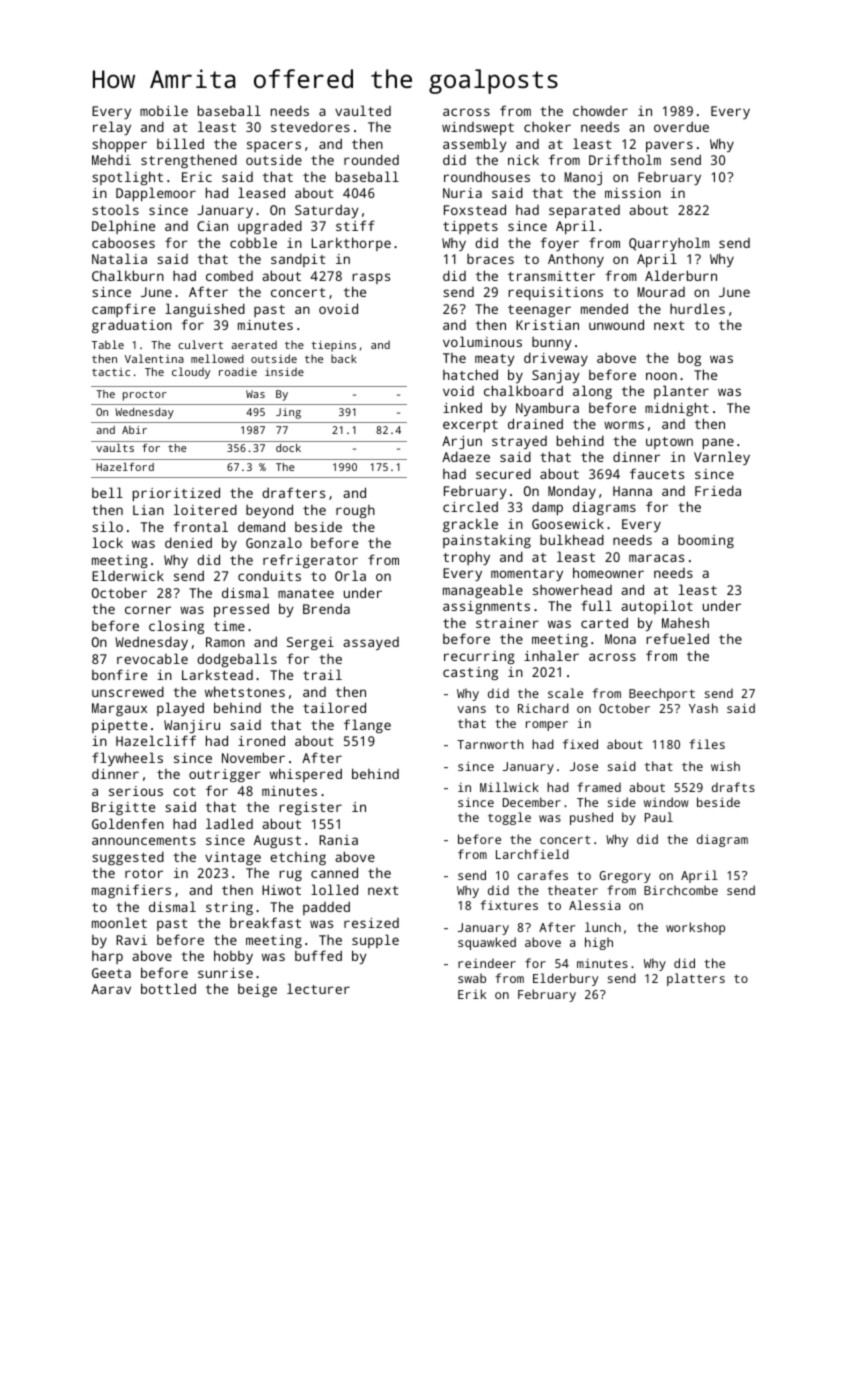  I want to click on Mahesh, so click(685, 622).
